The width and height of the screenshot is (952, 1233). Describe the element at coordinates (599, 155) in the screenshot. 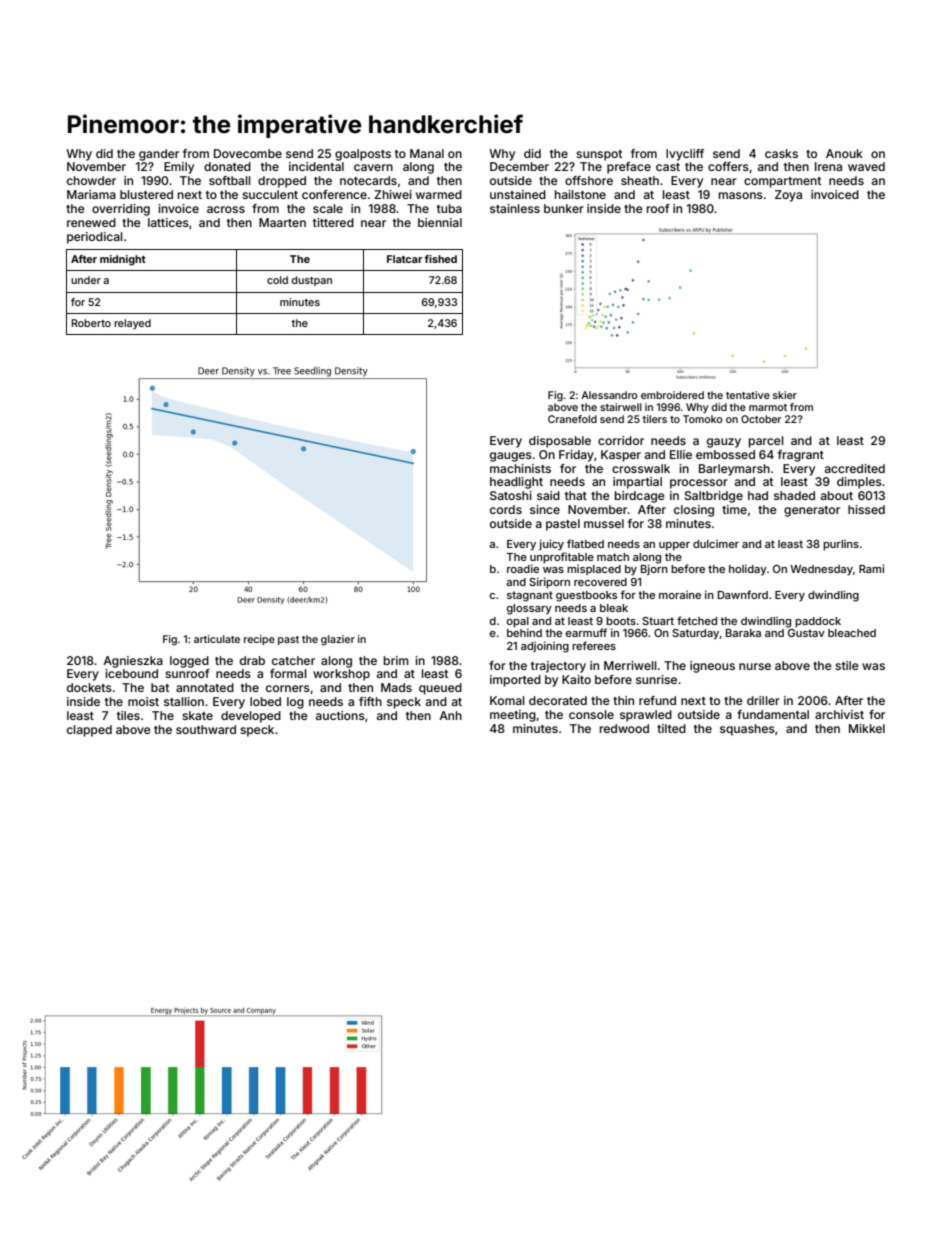

I see `sunspot` at that location.
